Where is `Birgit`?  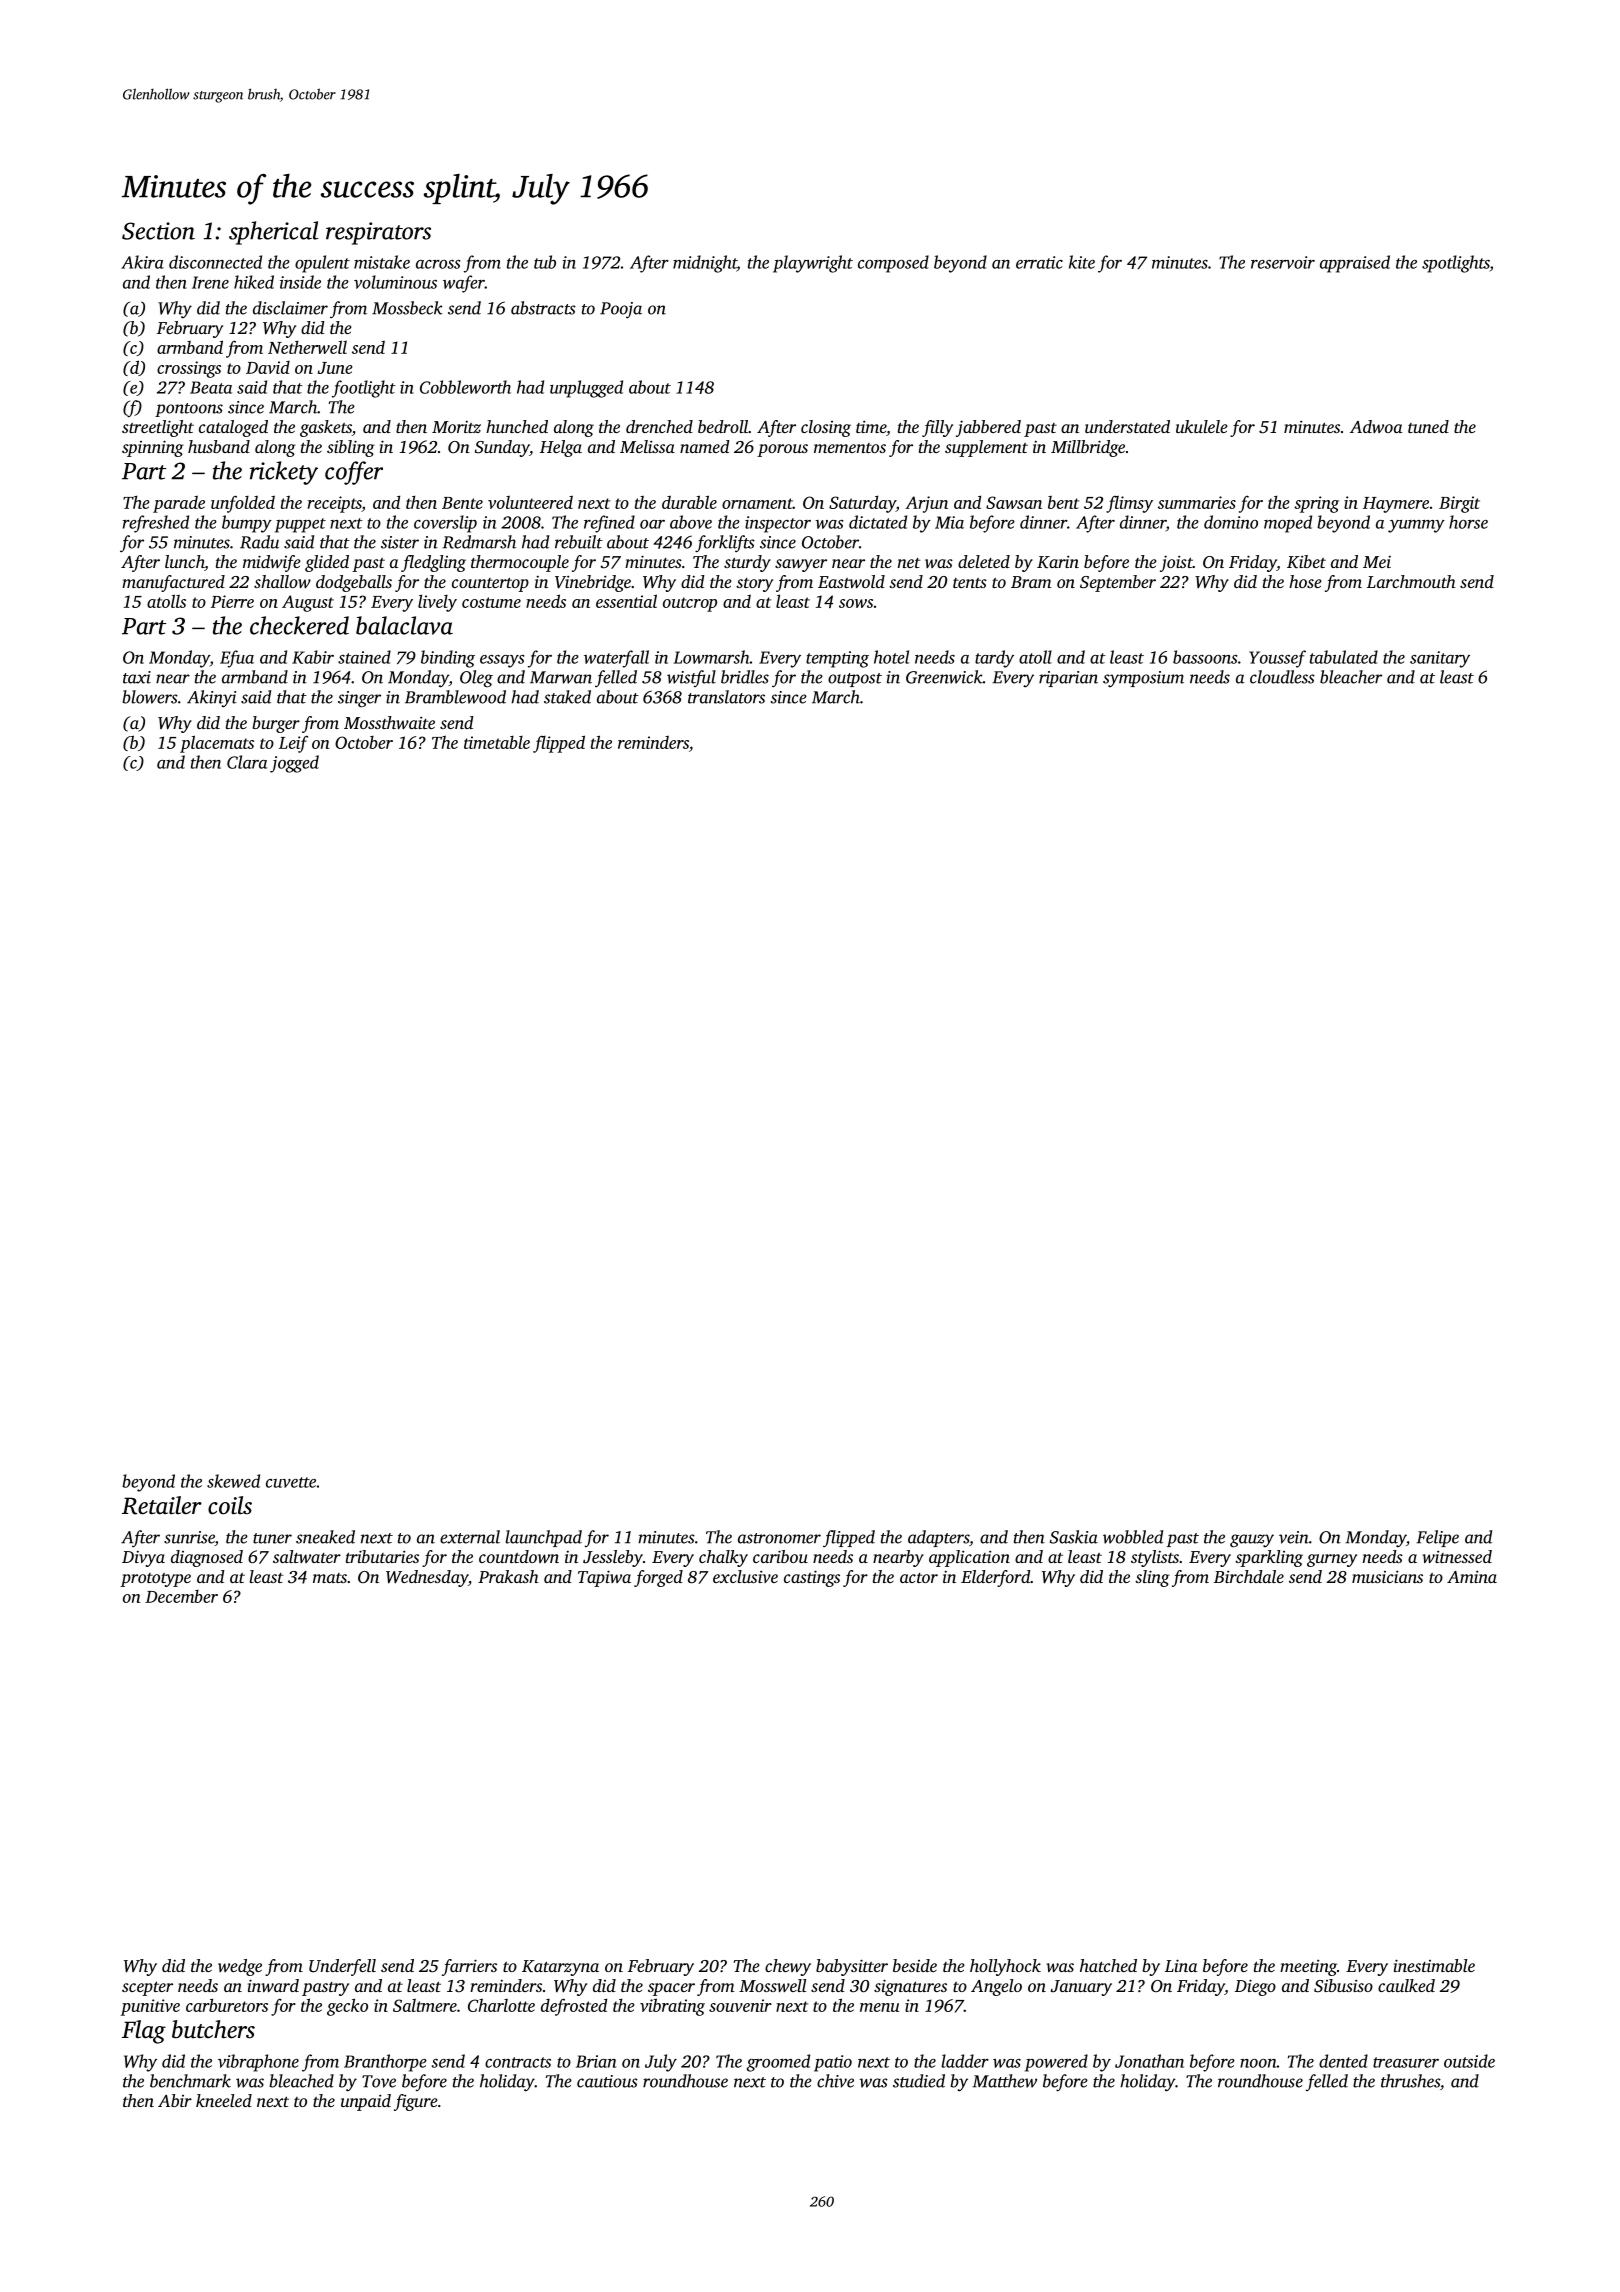
Birgit is located at coordinates (1459, 504).
